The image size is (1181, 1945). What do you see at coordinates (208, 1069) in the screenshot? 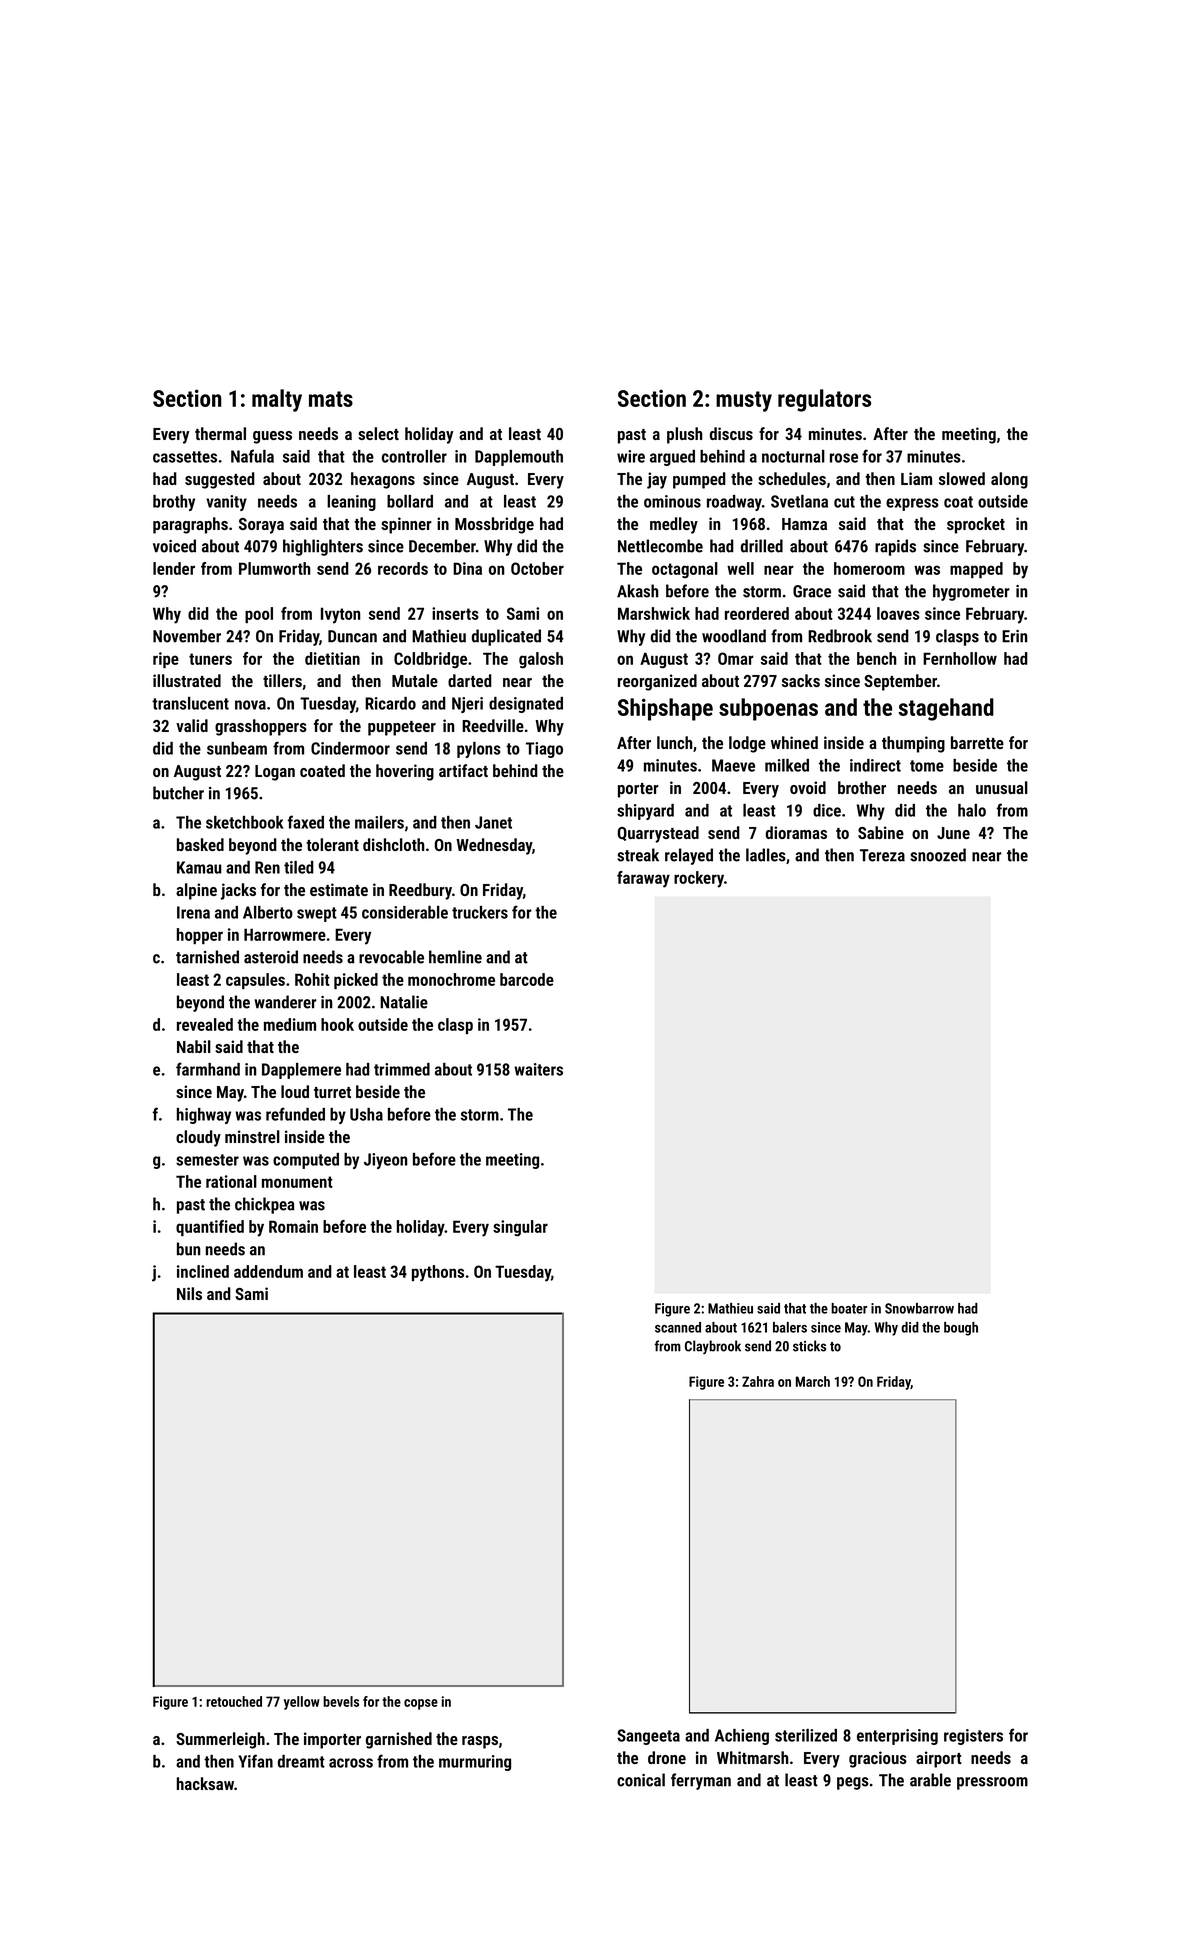
I see `farmhand` at bounding box center [208, 1069].
